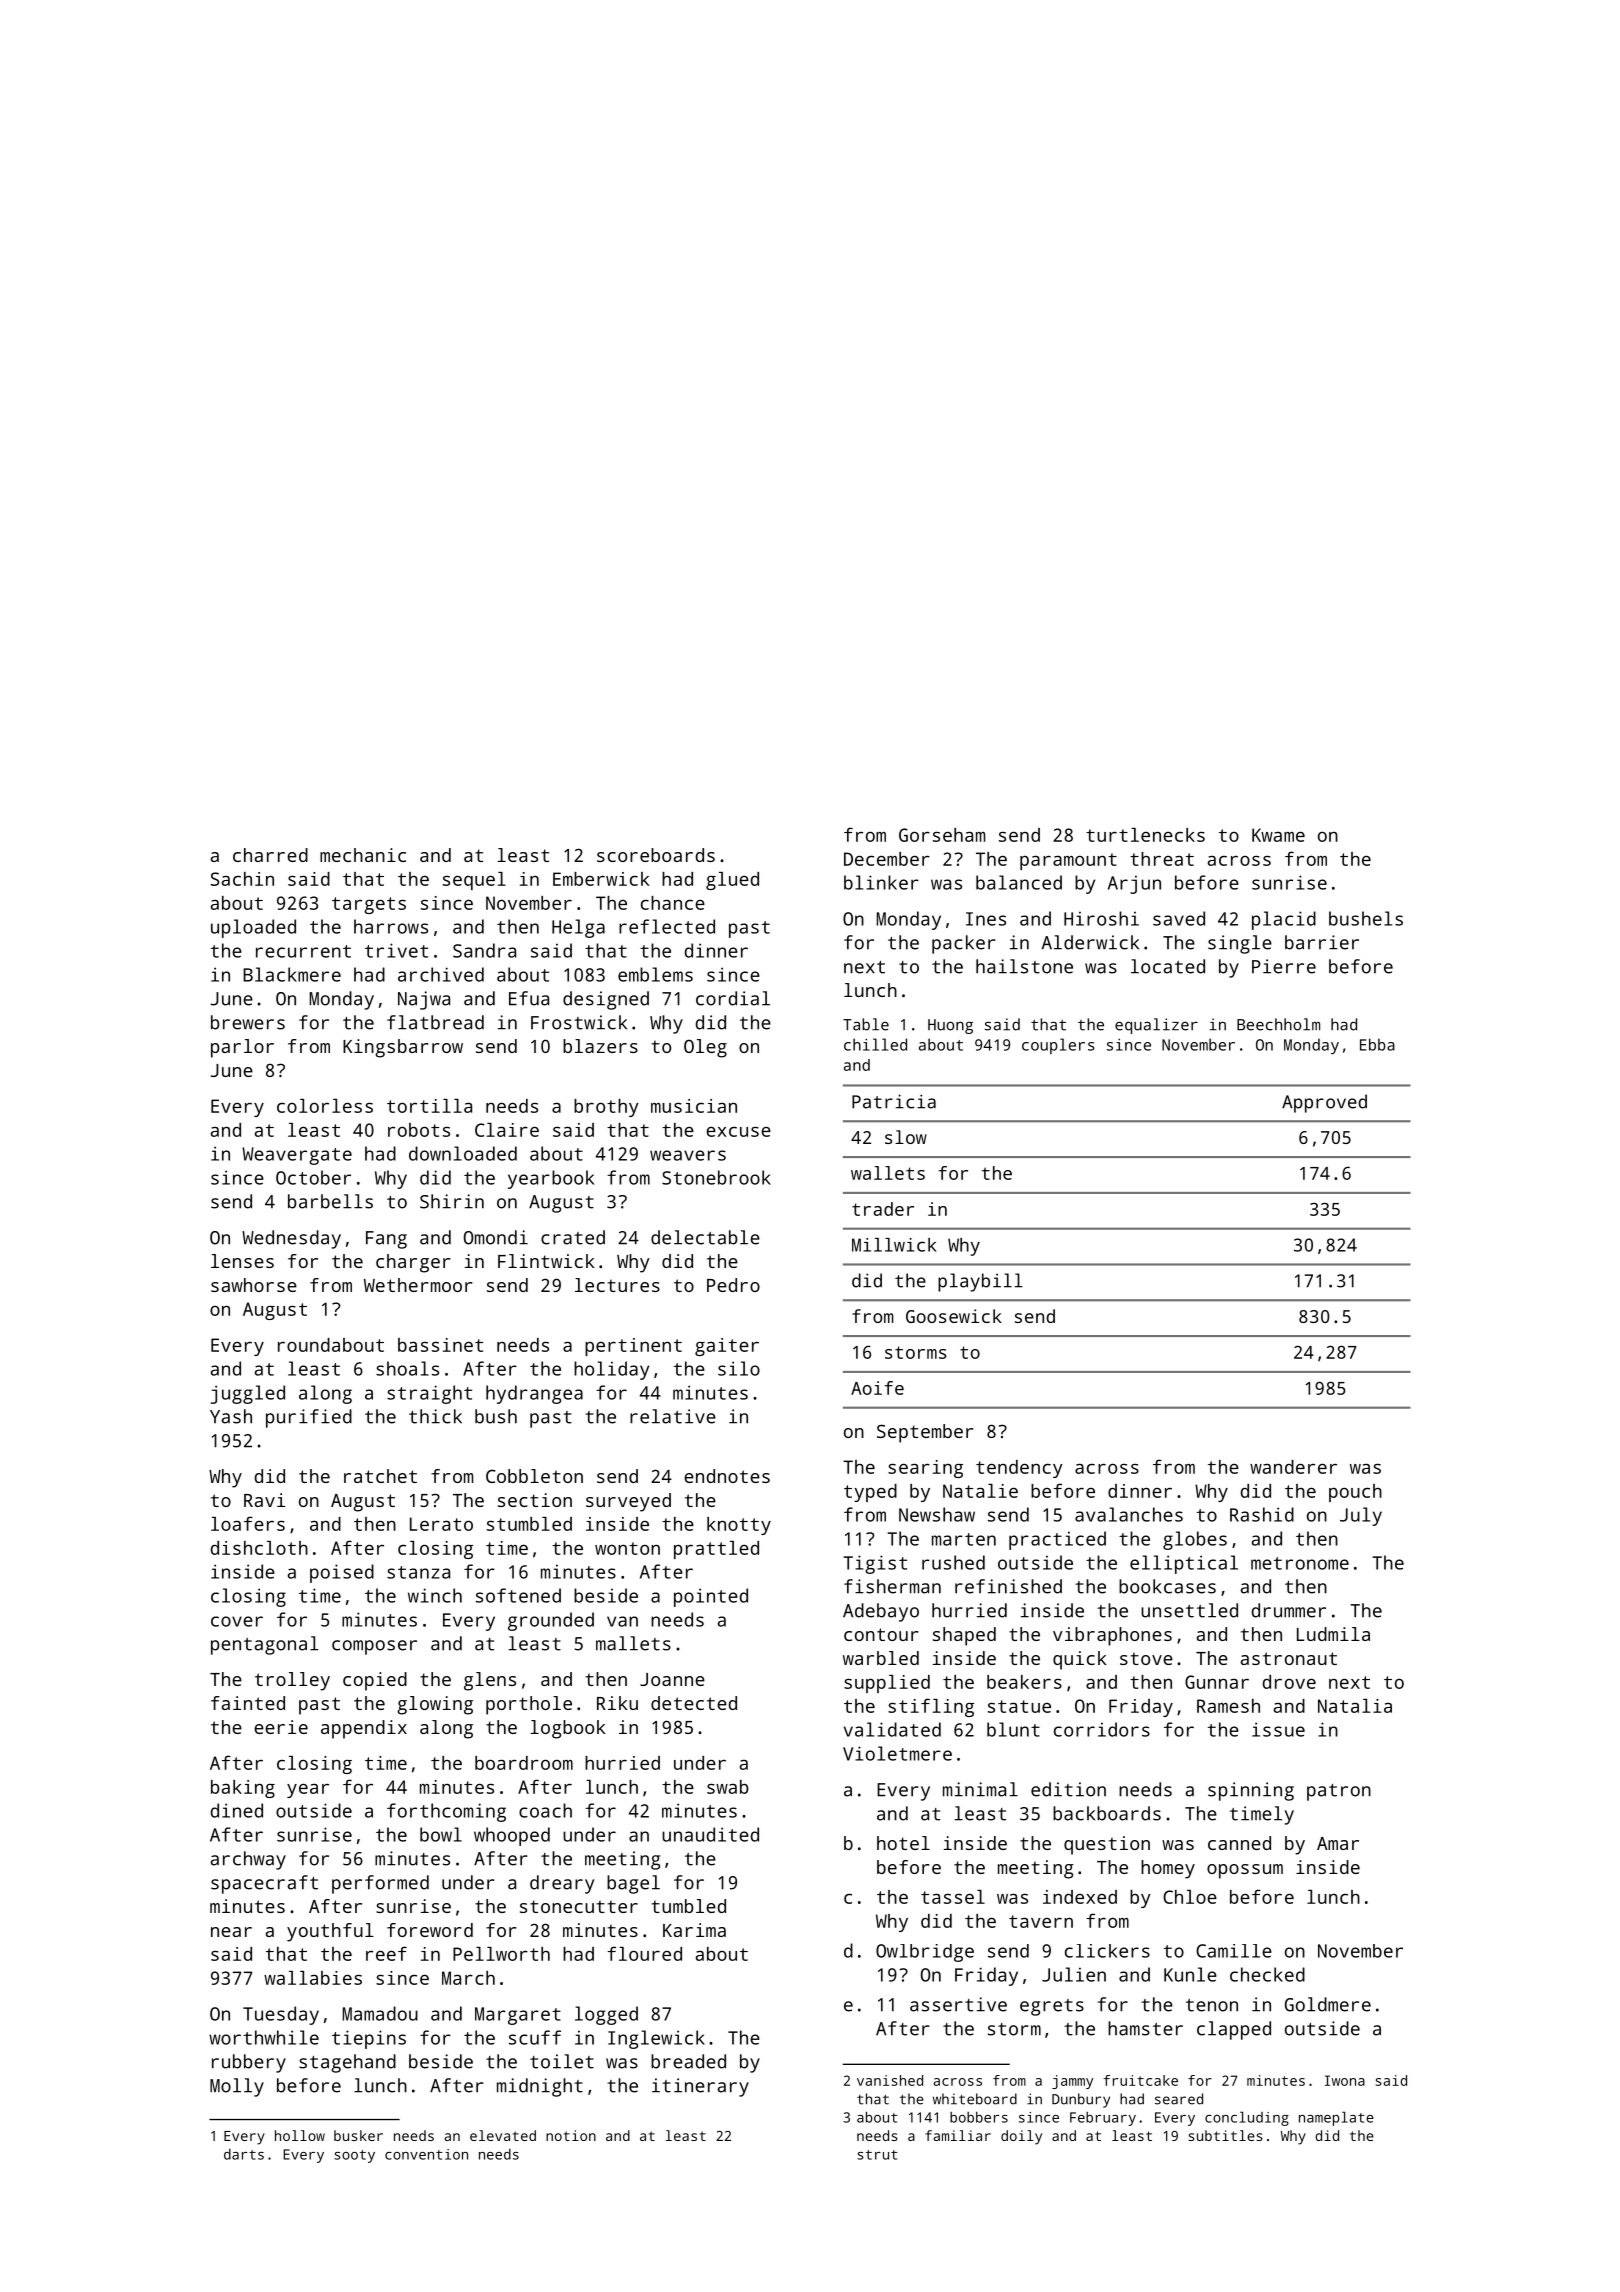 The image size is (1620, 2292). I want to click on Oleg, so click(705, 1048).
